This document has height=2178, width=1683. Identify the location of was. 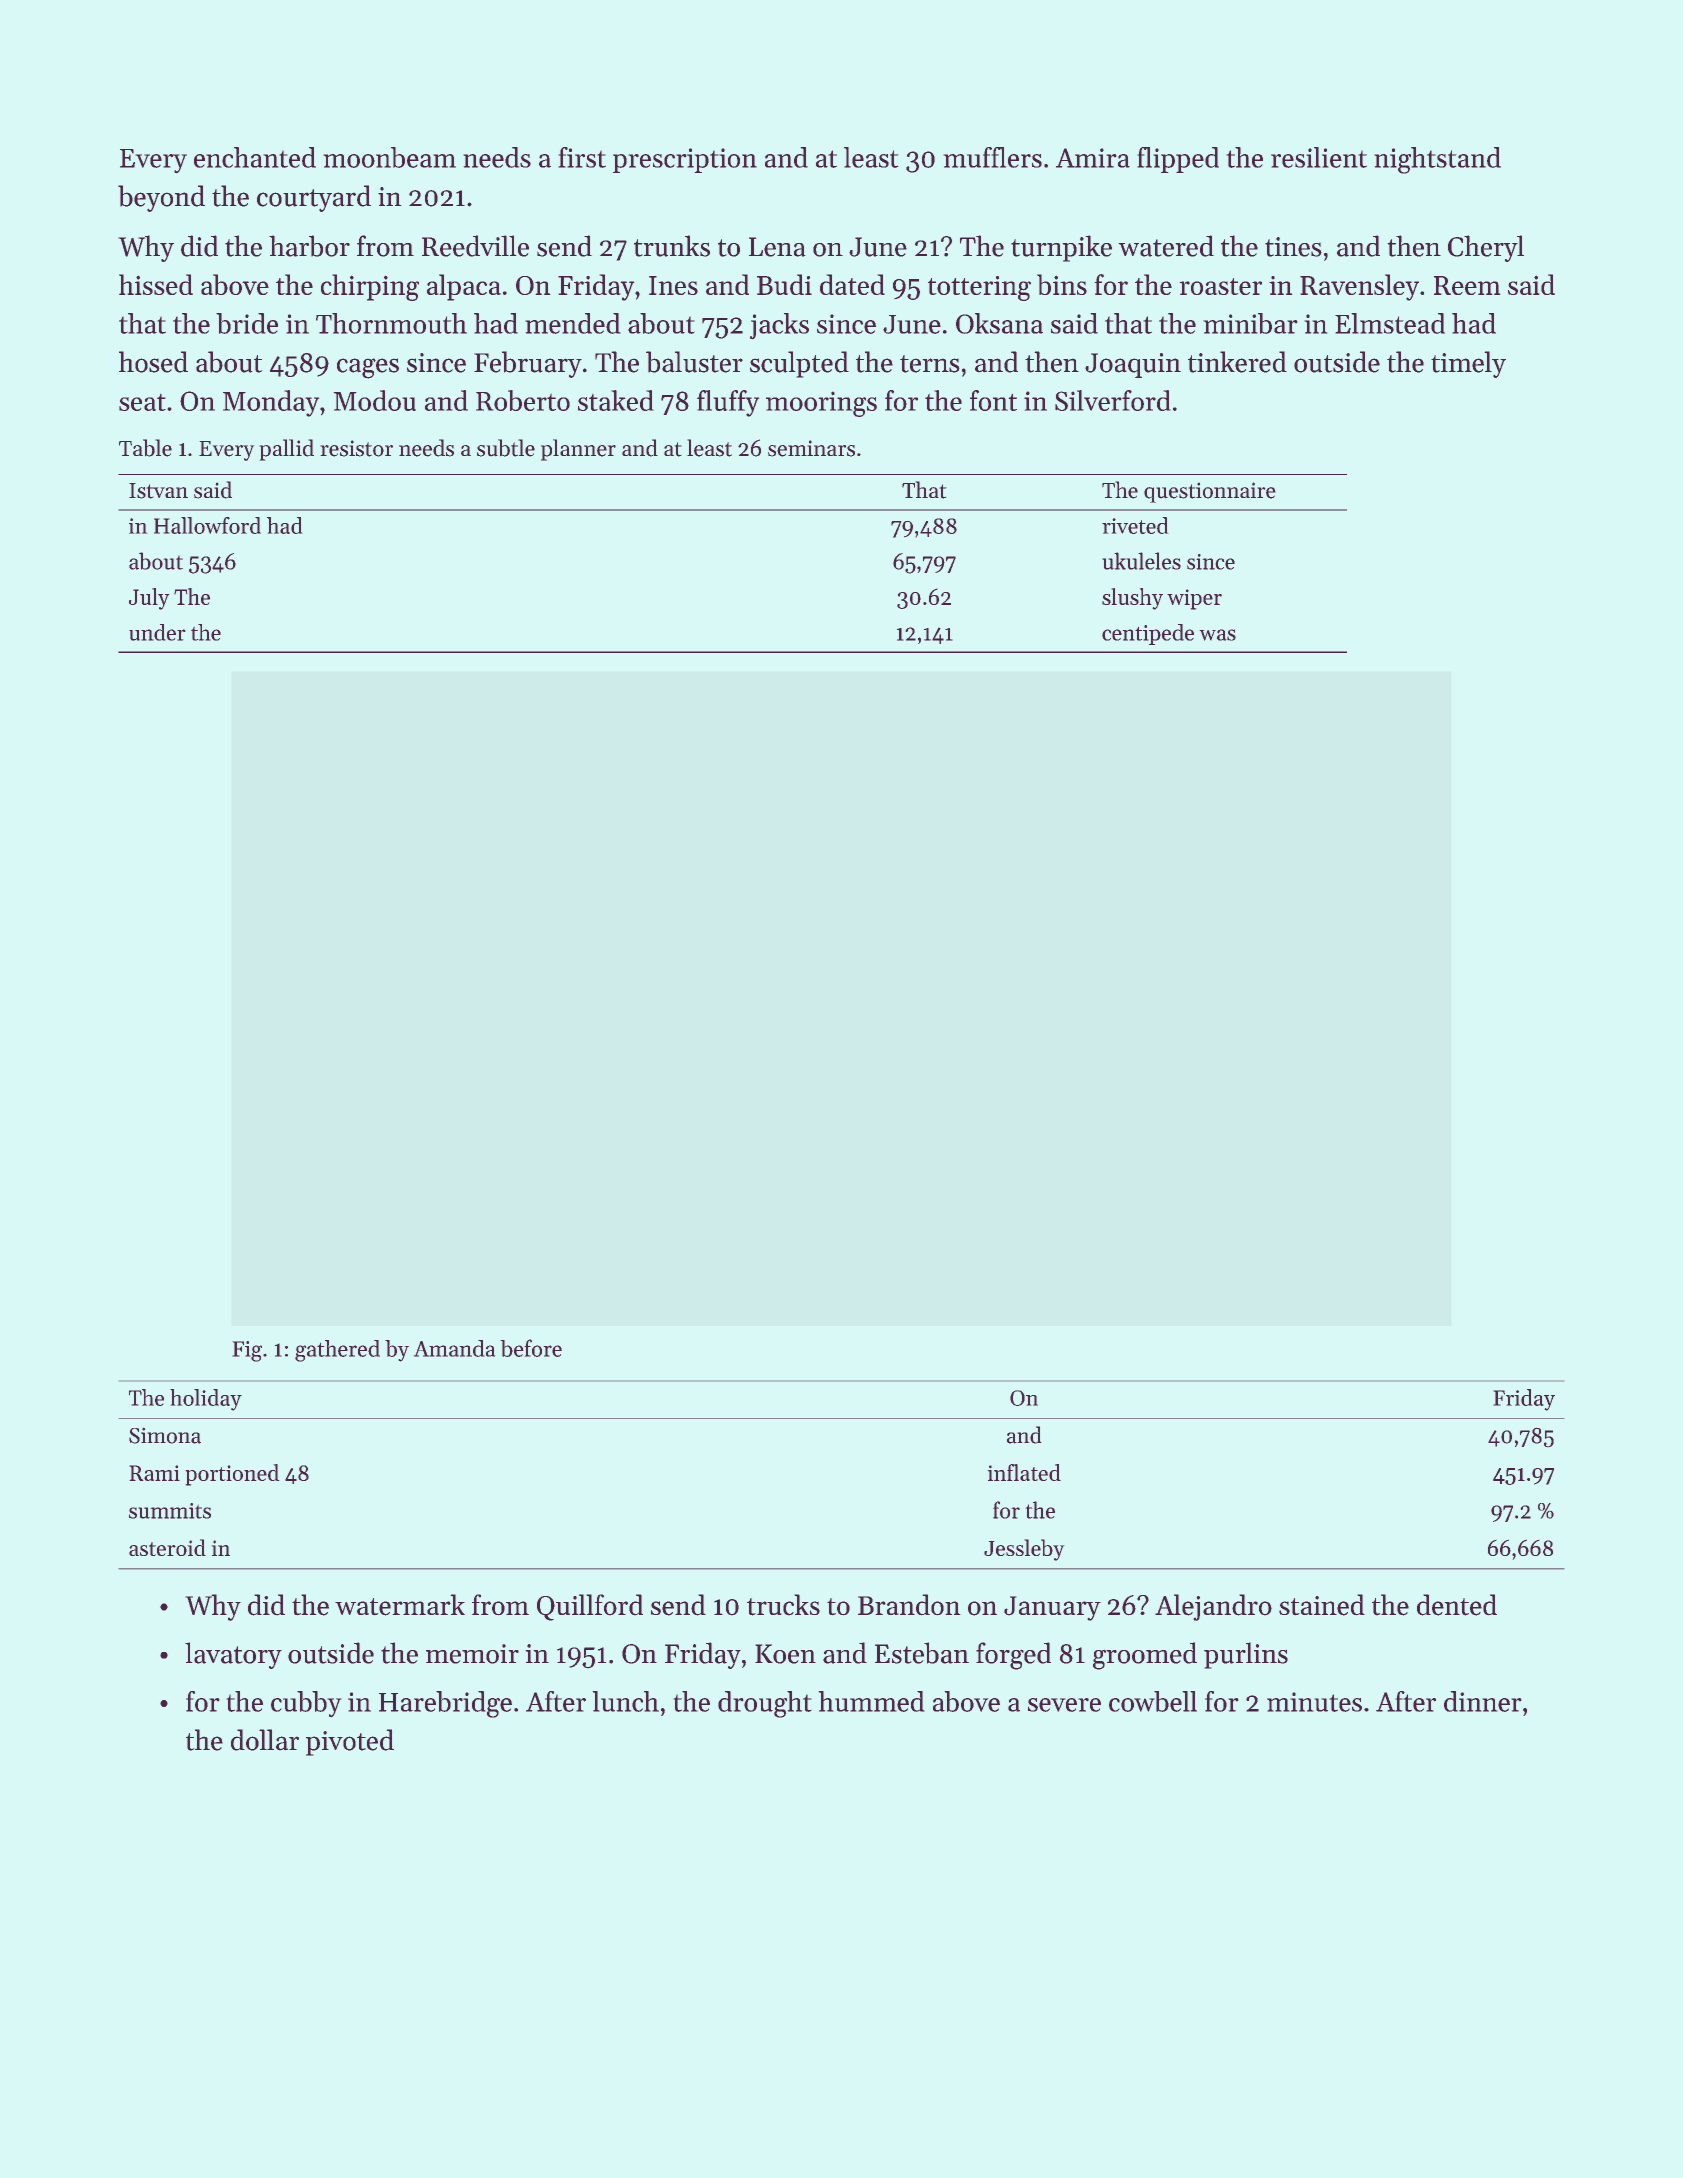
(1218, 635).
